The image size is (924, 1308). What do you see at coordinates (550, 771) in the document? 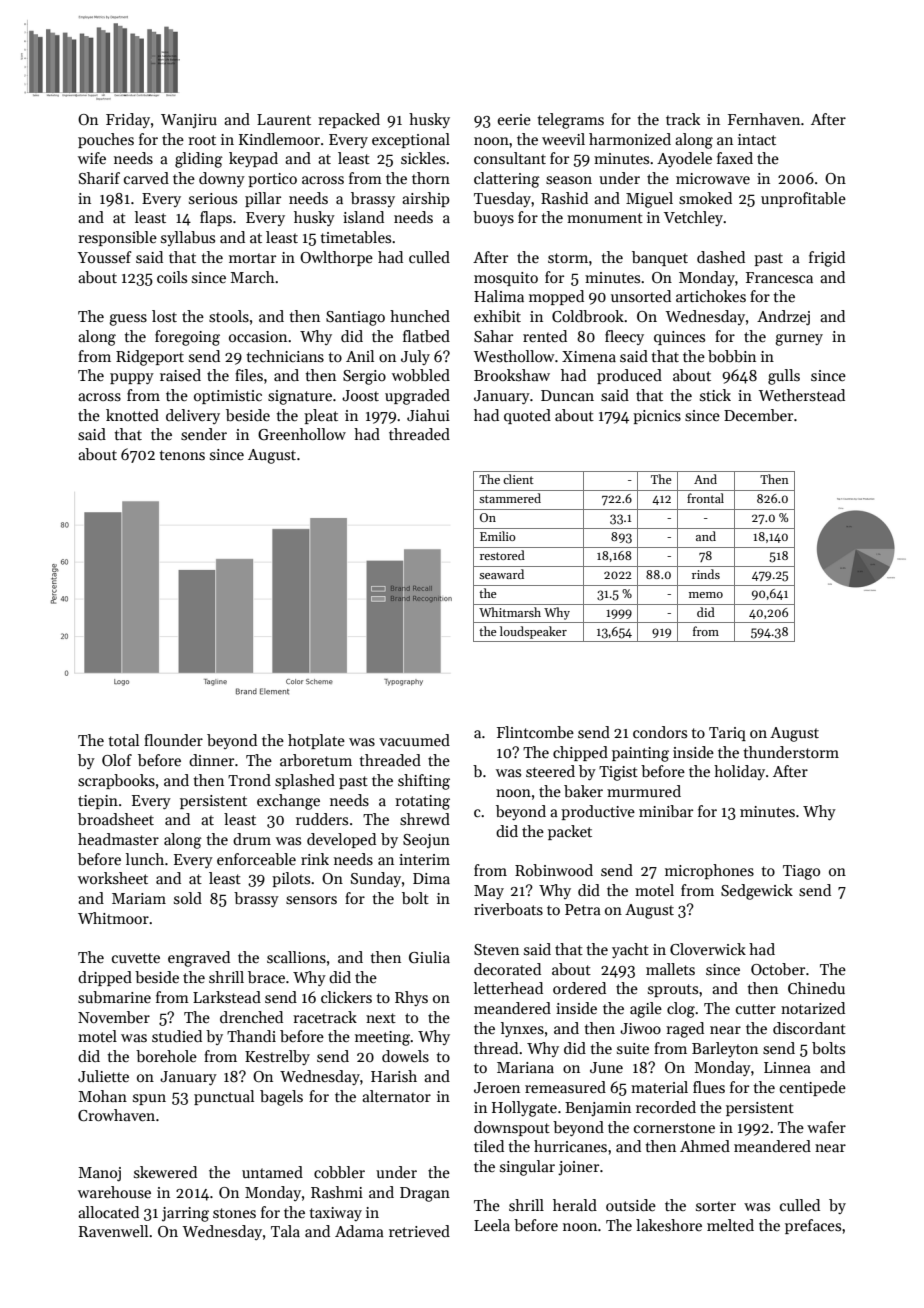
I see `steered` at bounding box center [550, 771].
